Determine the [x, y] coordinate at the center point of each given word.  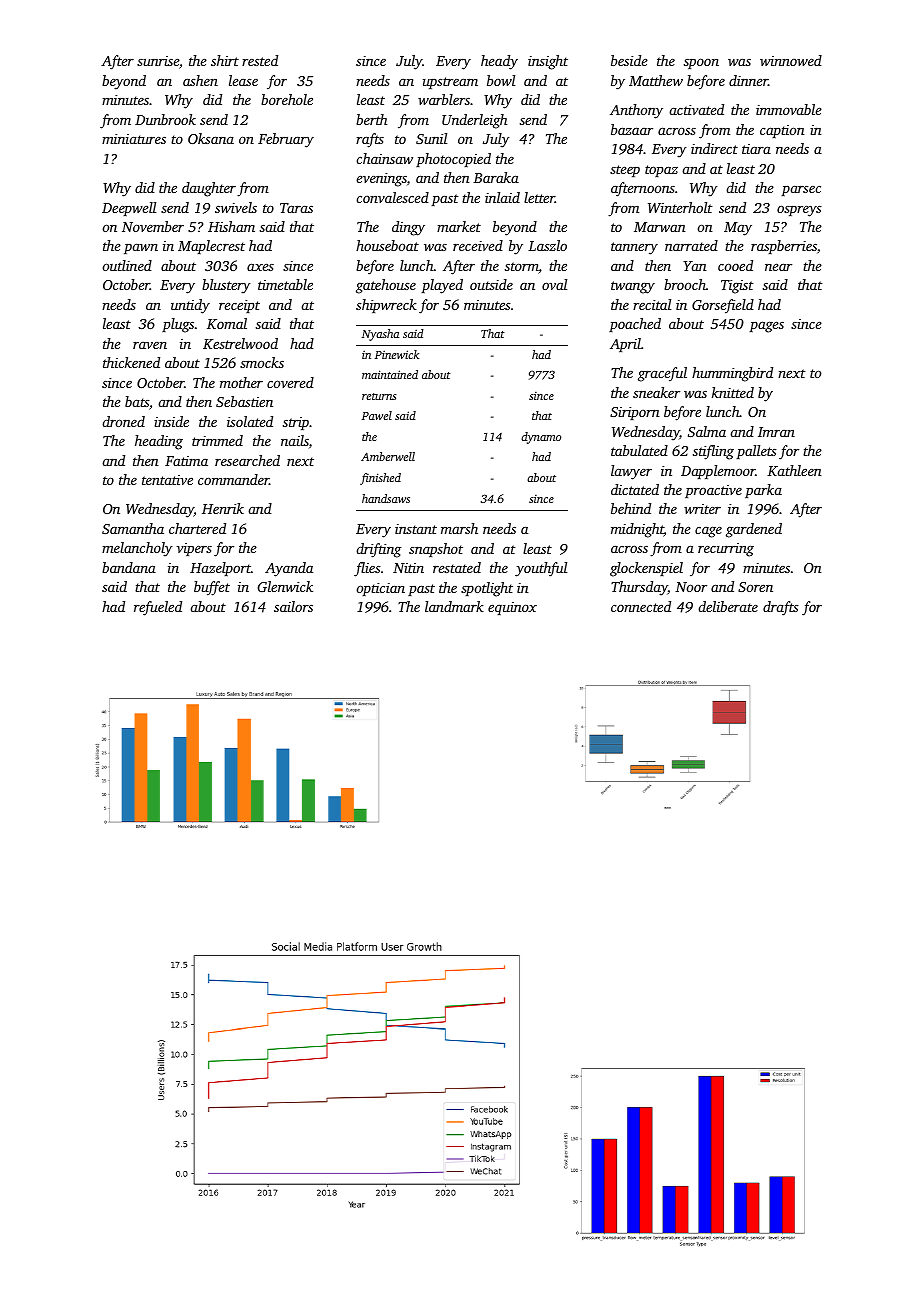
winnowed [791, 60]
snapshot [436, 550]
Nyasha [380, 335]
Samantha [133, 528]
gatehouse [386, 286]
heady [499, 62]
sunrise [158, 61]
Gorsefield [723, 306]
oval [554, 284]
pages [767, 327]
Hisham [231, 226]
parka [763, 491]
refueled [158, 608]
